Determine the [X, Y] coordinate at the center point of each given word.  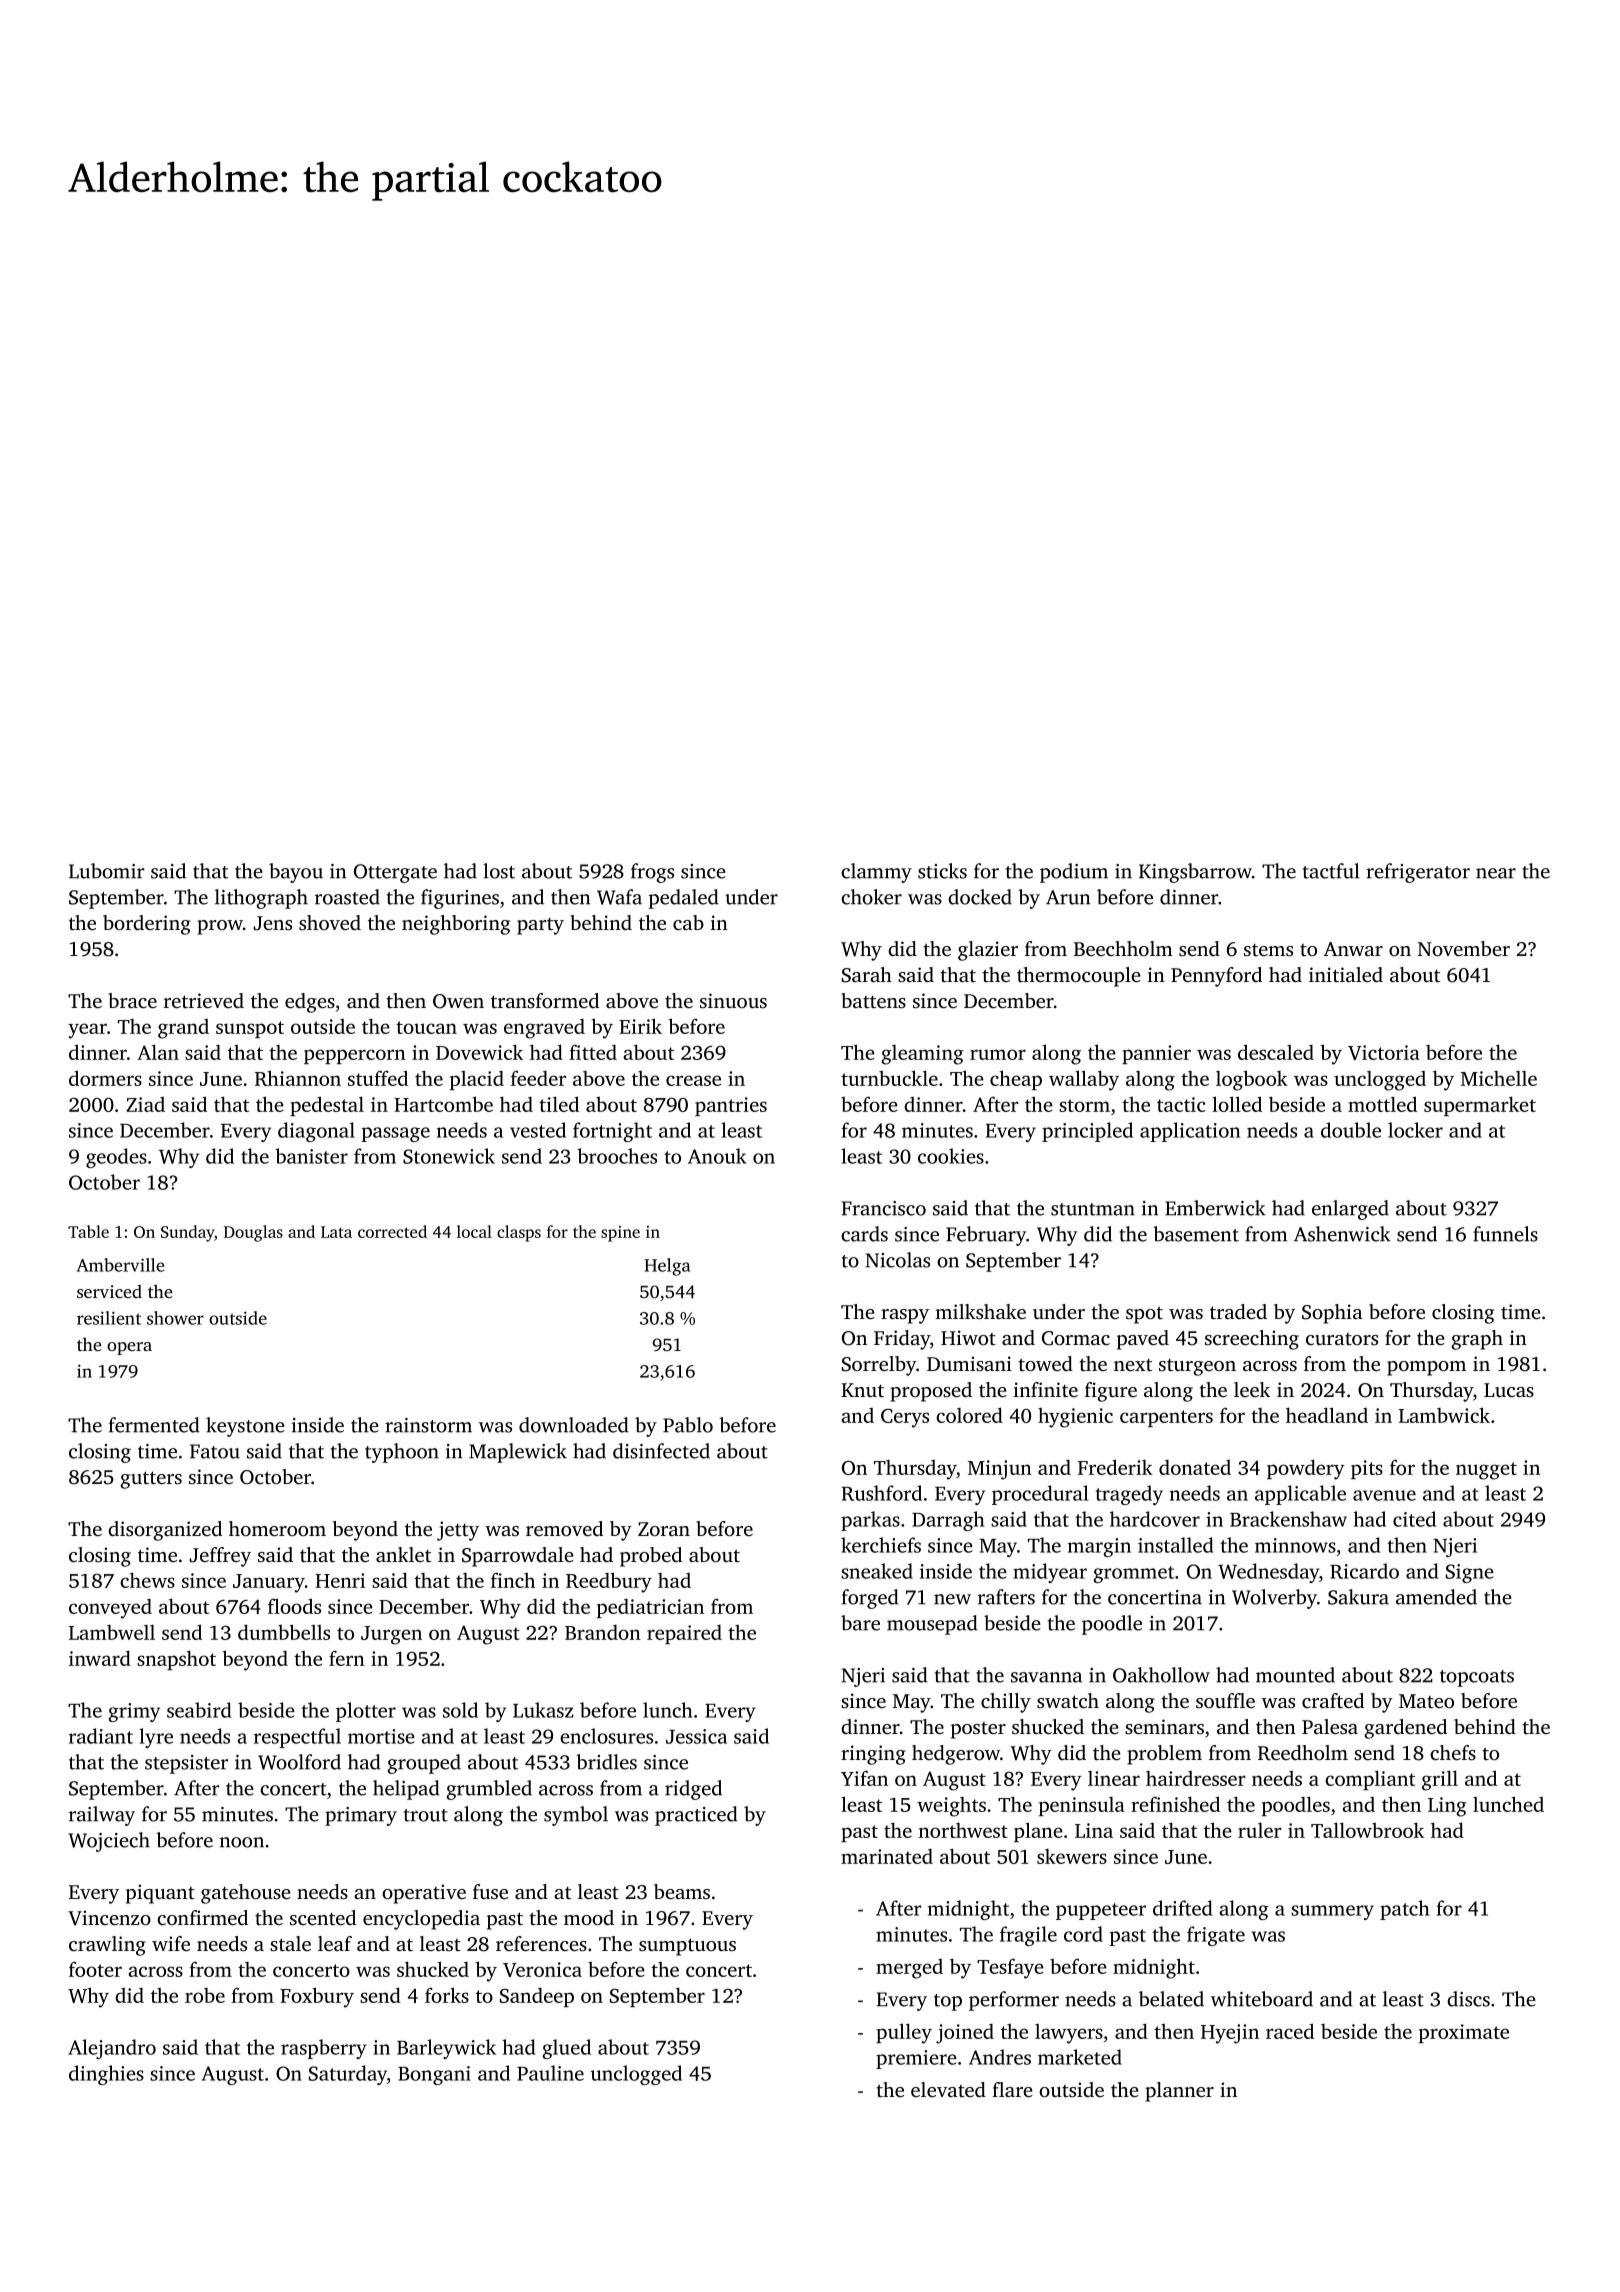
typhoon [402, 1453]
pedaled [684, 899]
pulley [904, 2033]
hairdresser [1196, 1778]
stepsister [186, 1764]
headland [1327, 1415]
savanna [1046, 1677]
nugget [1486, 1471]
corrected [392, 1231]
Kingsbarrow [1195, 873]
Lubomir [107, 871]
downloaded [574, 1425]
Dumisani [969, 1363]
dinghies [106, 2075]
